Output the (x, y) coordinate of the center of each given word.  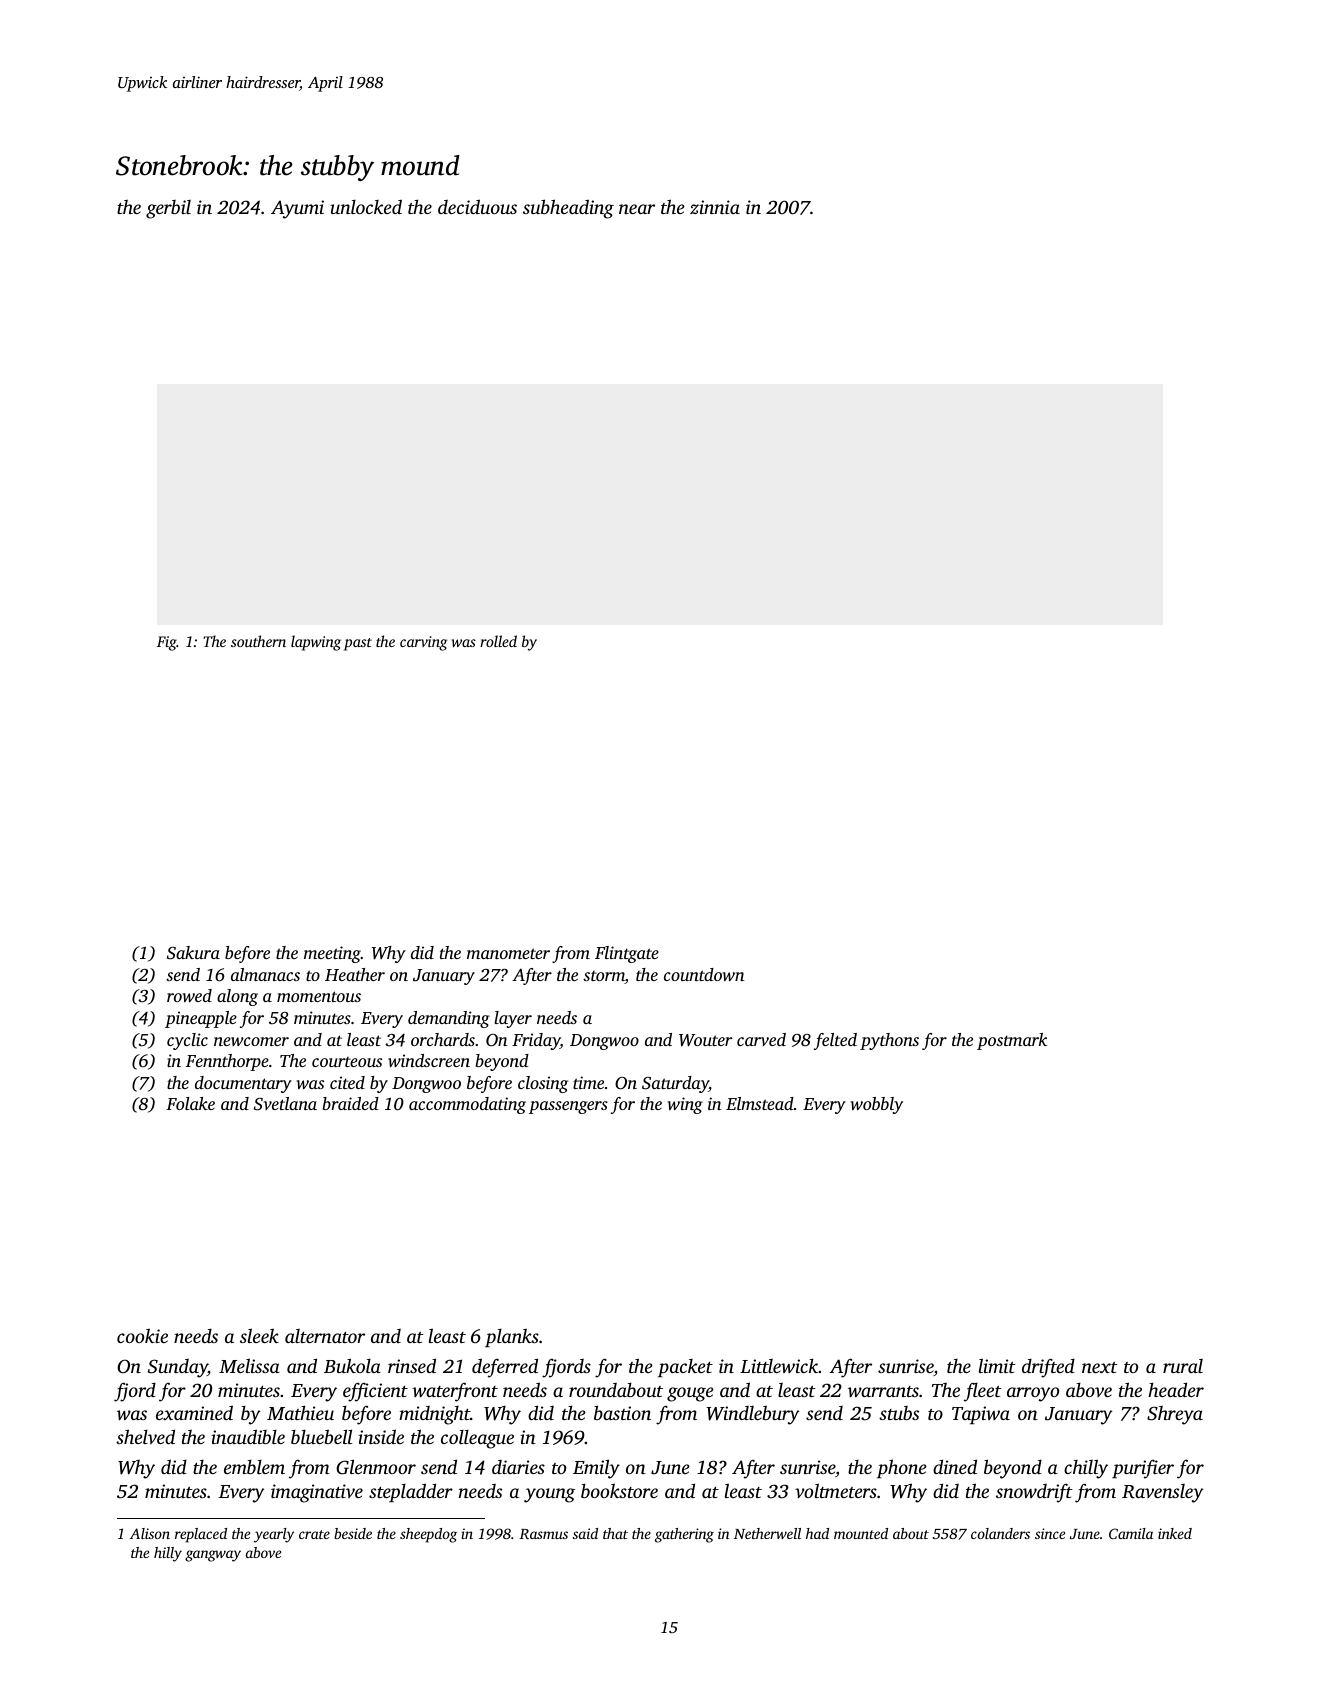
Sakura (193, 953)
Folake (190, 1103)
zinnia (715, 207)
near (637, 209)
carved (761, 1039)
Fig (167, 643)
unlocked (366, 206)
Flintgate (627, 954)
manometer (508, 953)
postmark (1012, 1041)
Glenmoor (376, 1467)
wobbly (877, 1105)
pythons (889, 1041)
